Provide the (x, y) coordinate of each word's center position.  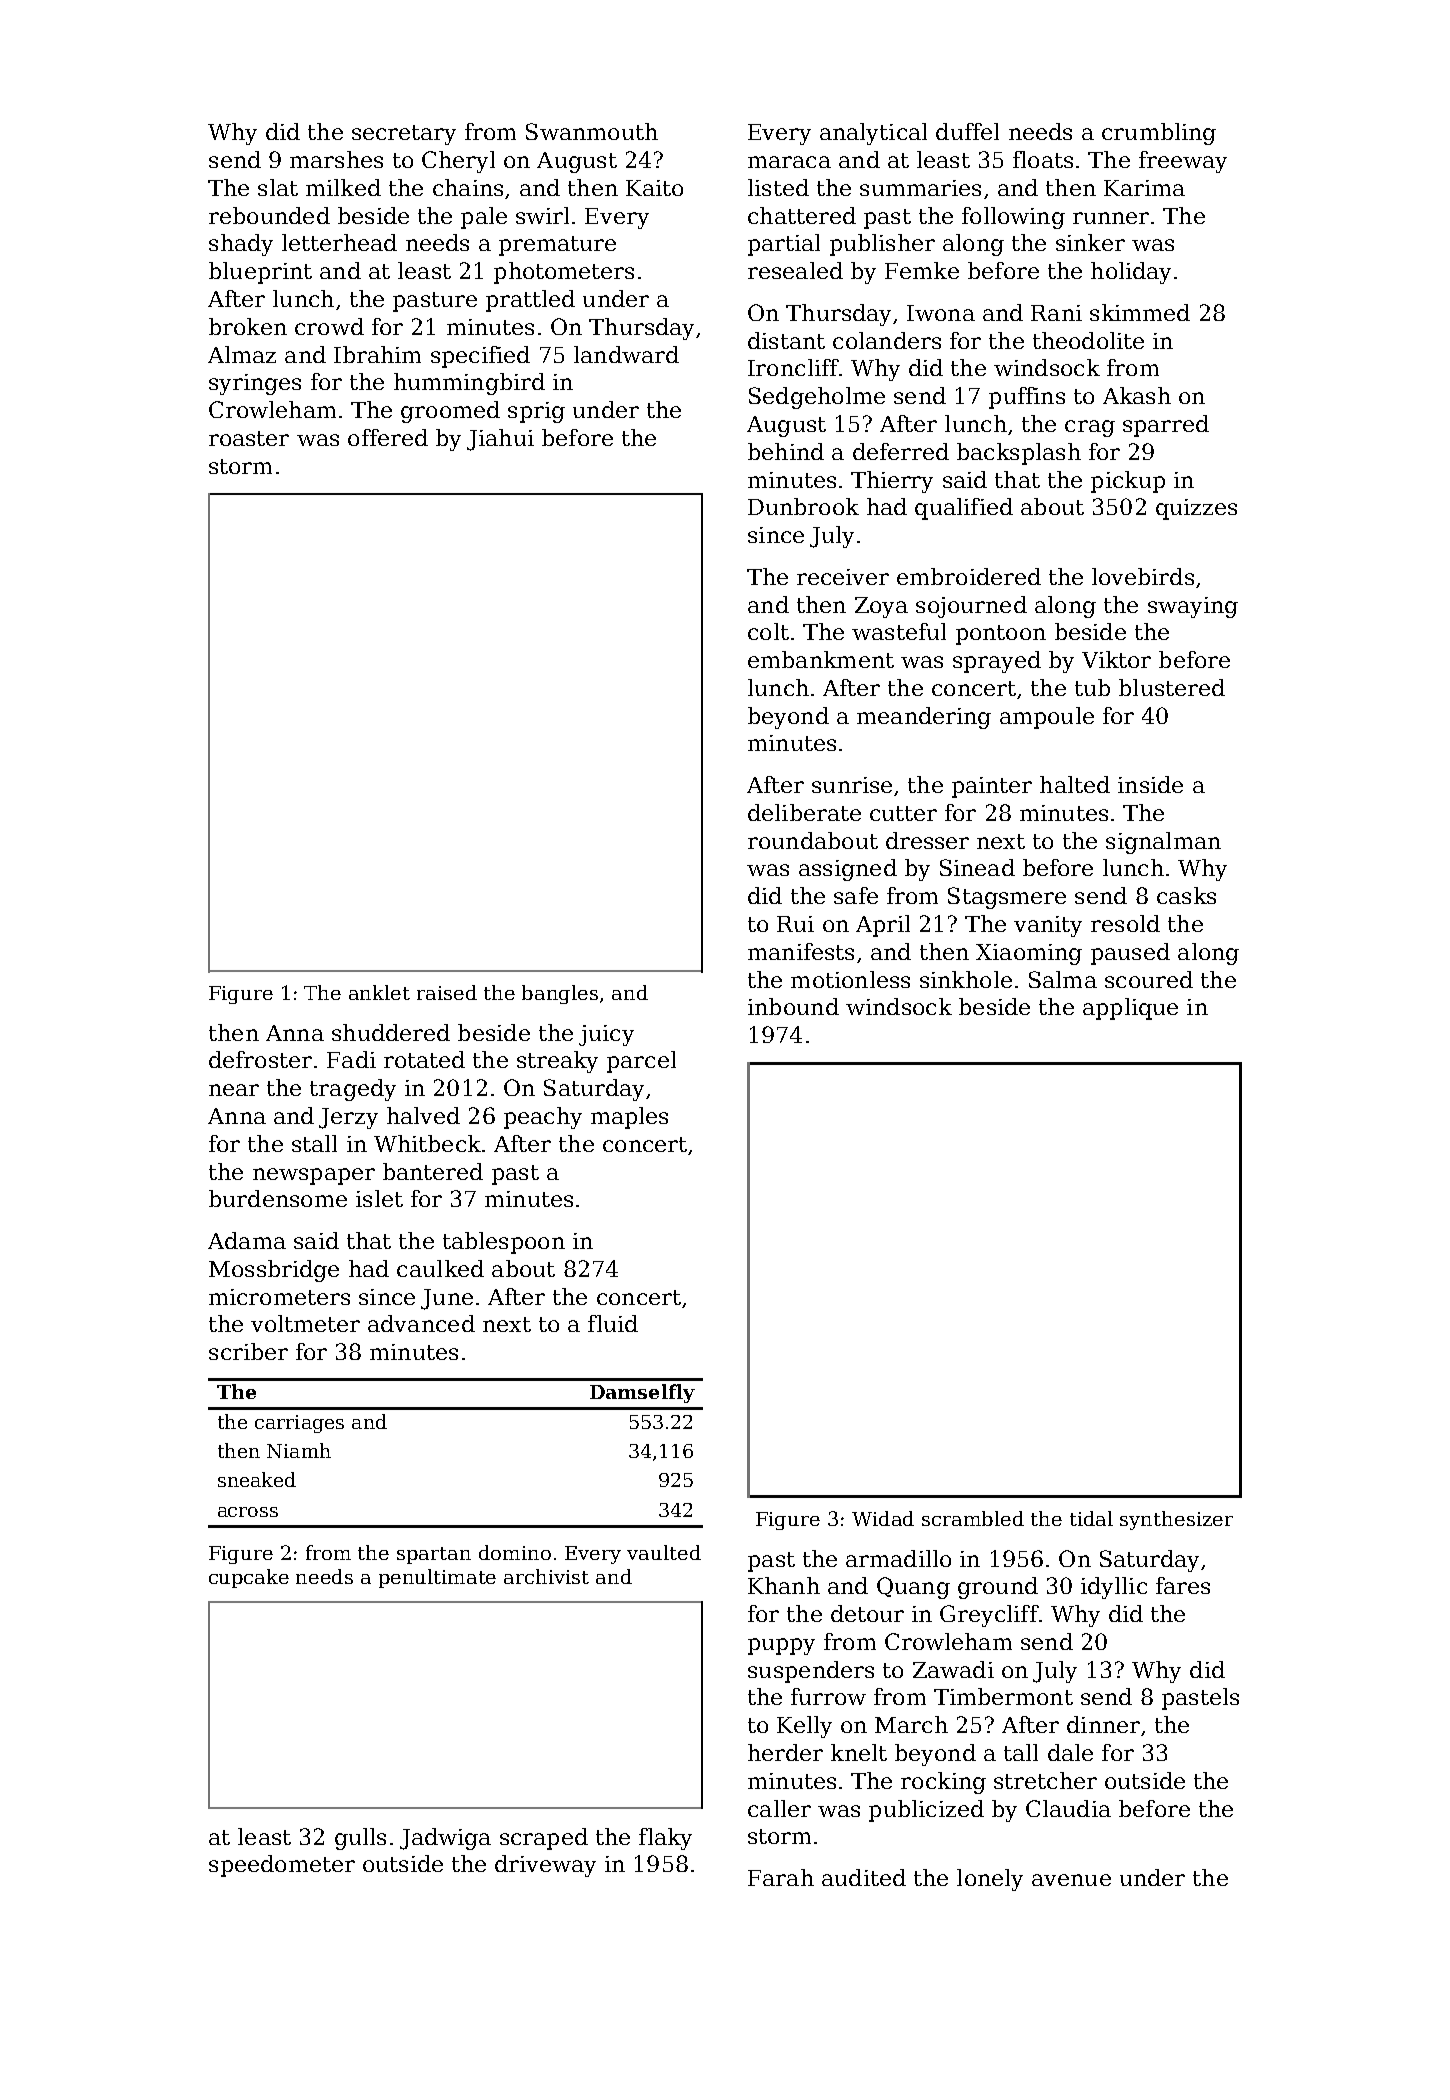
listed (778, 187)
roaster (249, 438)
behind (786, 451)
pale (484, 218)
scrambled (973, 1518)
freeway (1183, 162)
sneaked (257, 1479)
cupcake (249, 1578)
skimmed (1140, 312)
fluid (613, 1323)
